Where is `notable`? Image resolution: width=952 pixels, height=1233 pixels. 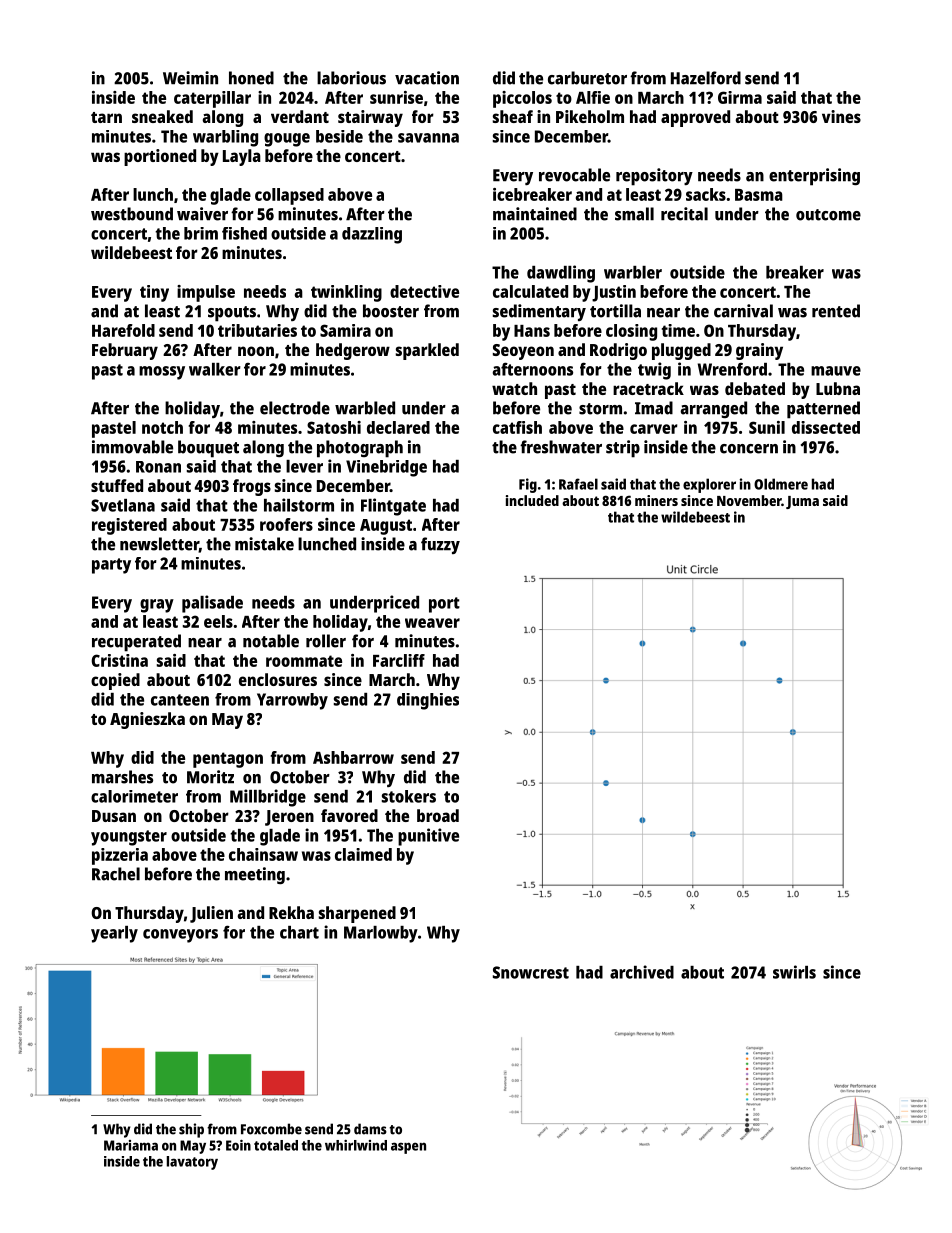
notable is located at coordinates (271, 641).
